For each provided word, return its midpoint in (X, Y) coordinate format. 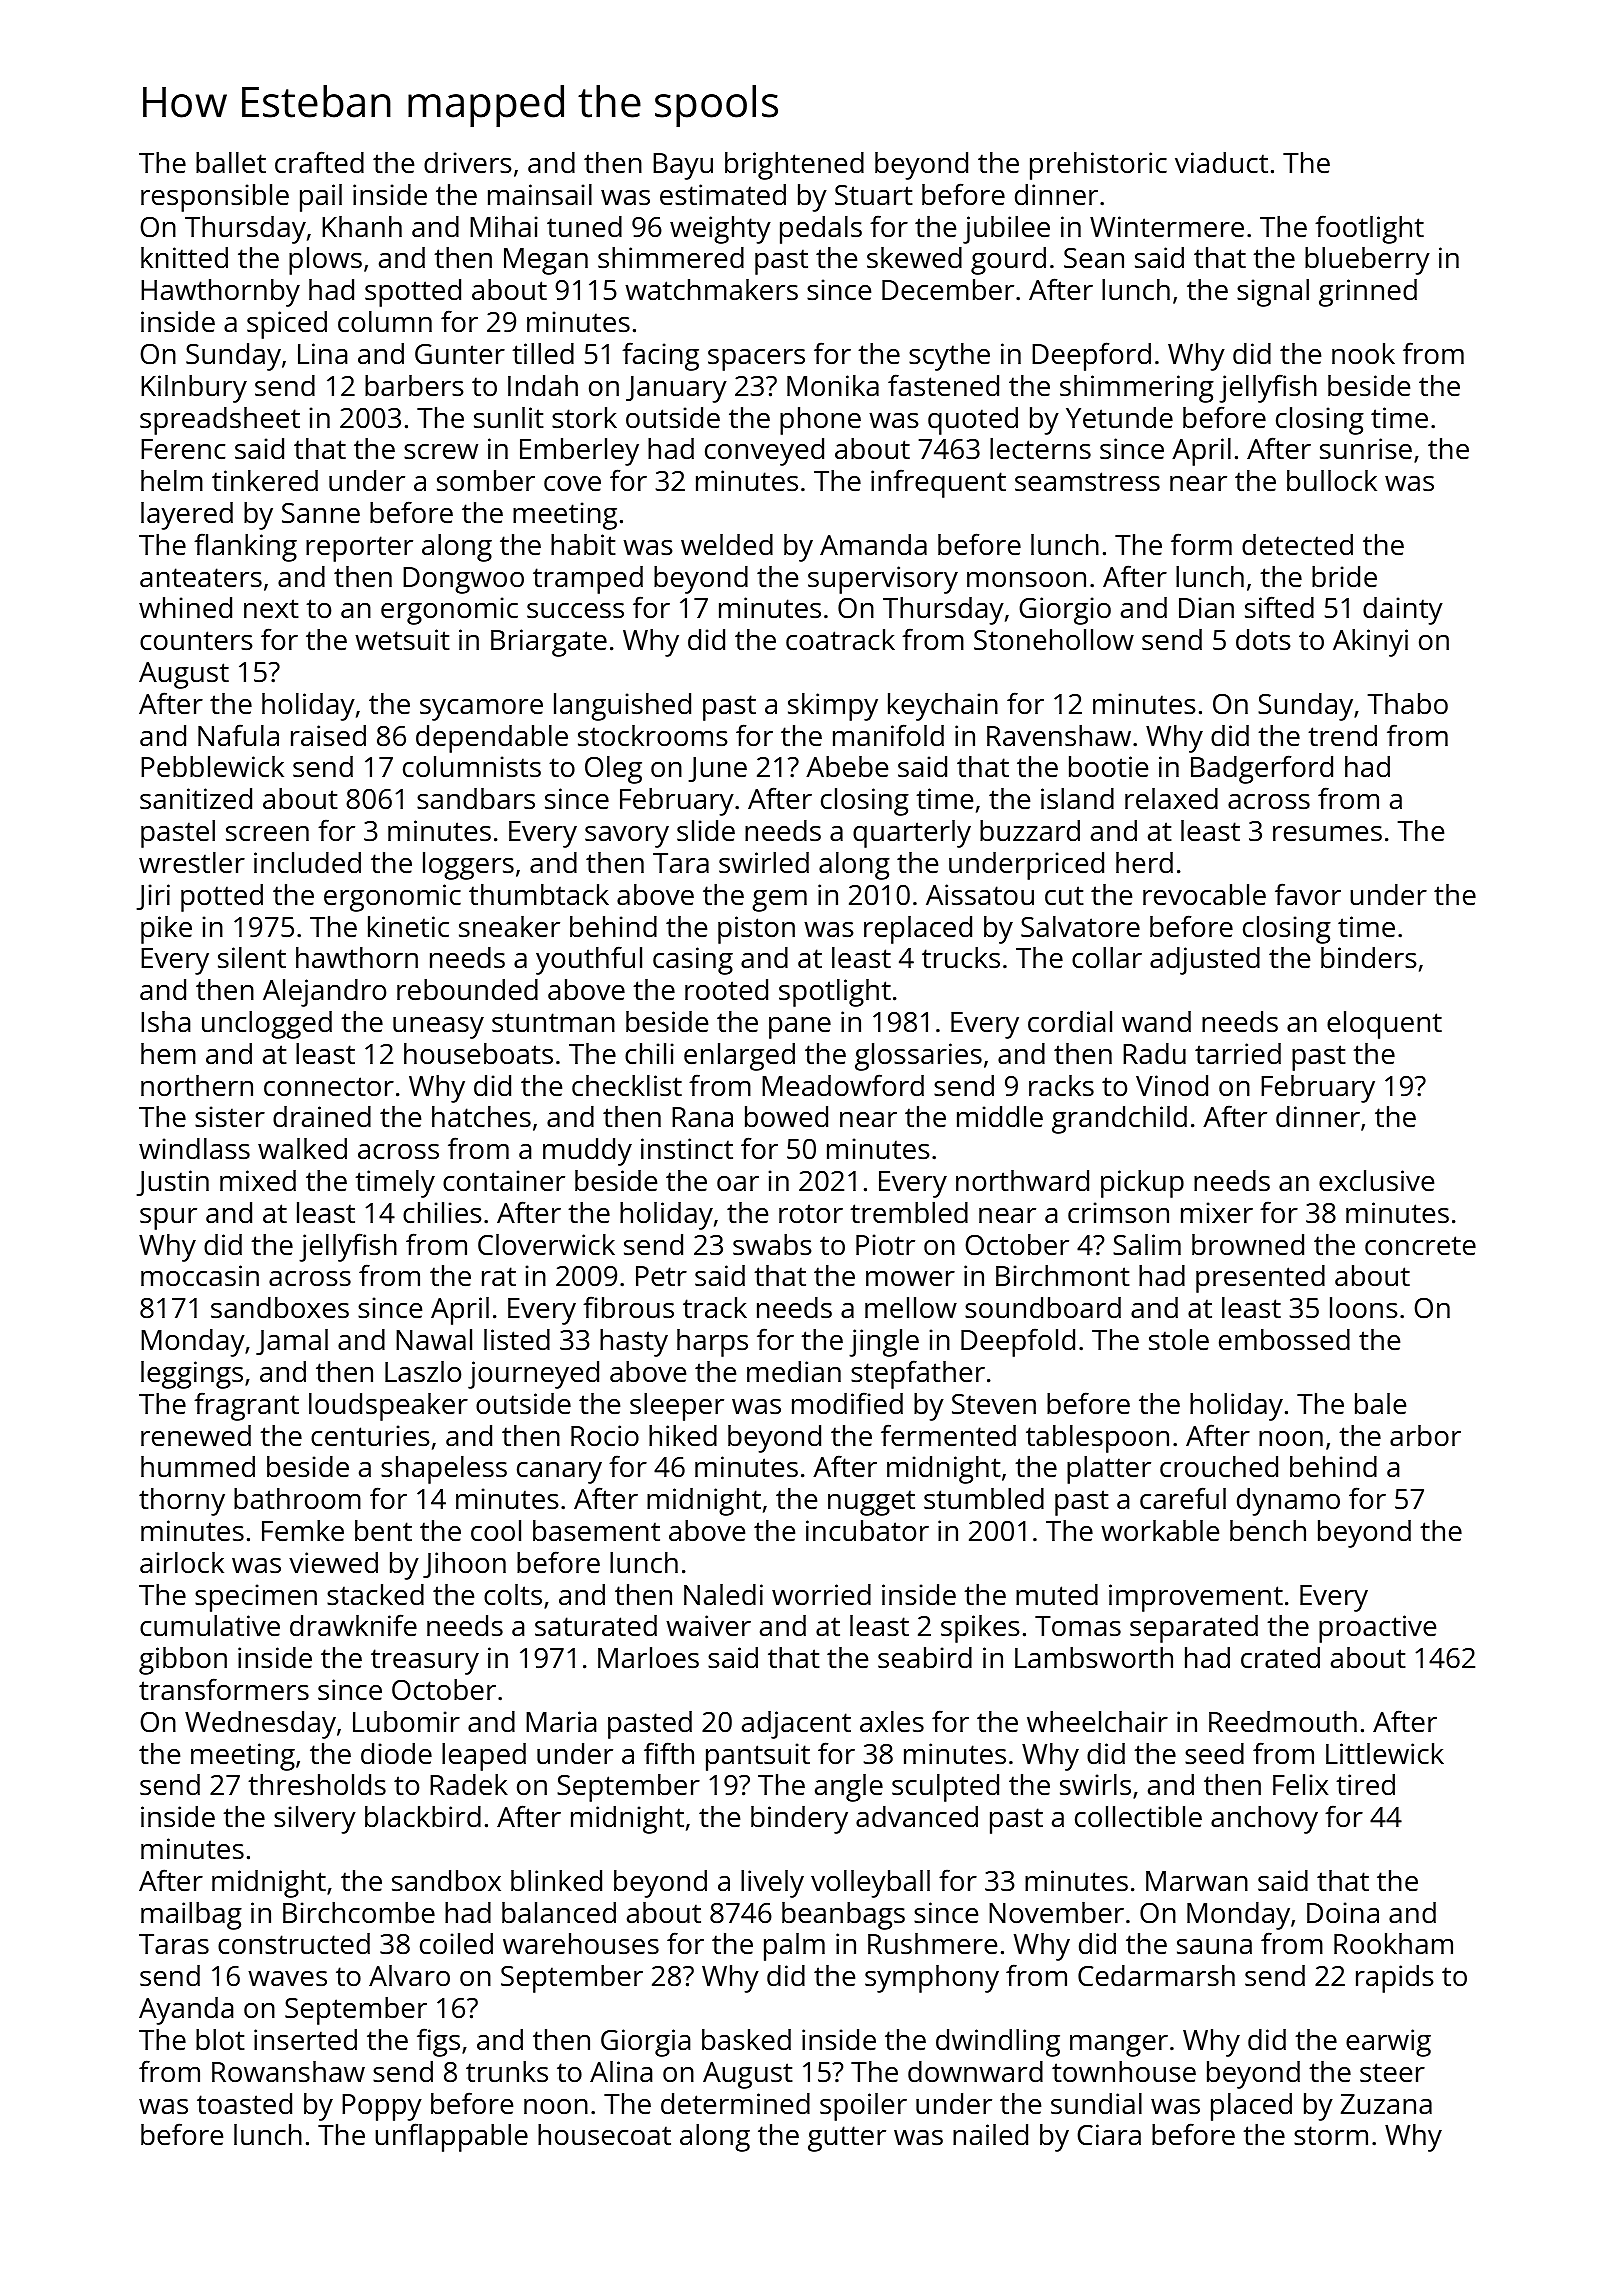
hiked (683, 1436)
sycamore (481, 710)
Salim (1147, 1245)
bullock (1332, 481)
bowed (786, 1117)
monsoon (1026, 580)
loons (1363, 1308)
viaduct (1221, 163)
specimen (256, 1598)
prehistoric (1098, 166)
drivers (467, 163)
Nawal (434, 1340)
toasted (244, 2104)
